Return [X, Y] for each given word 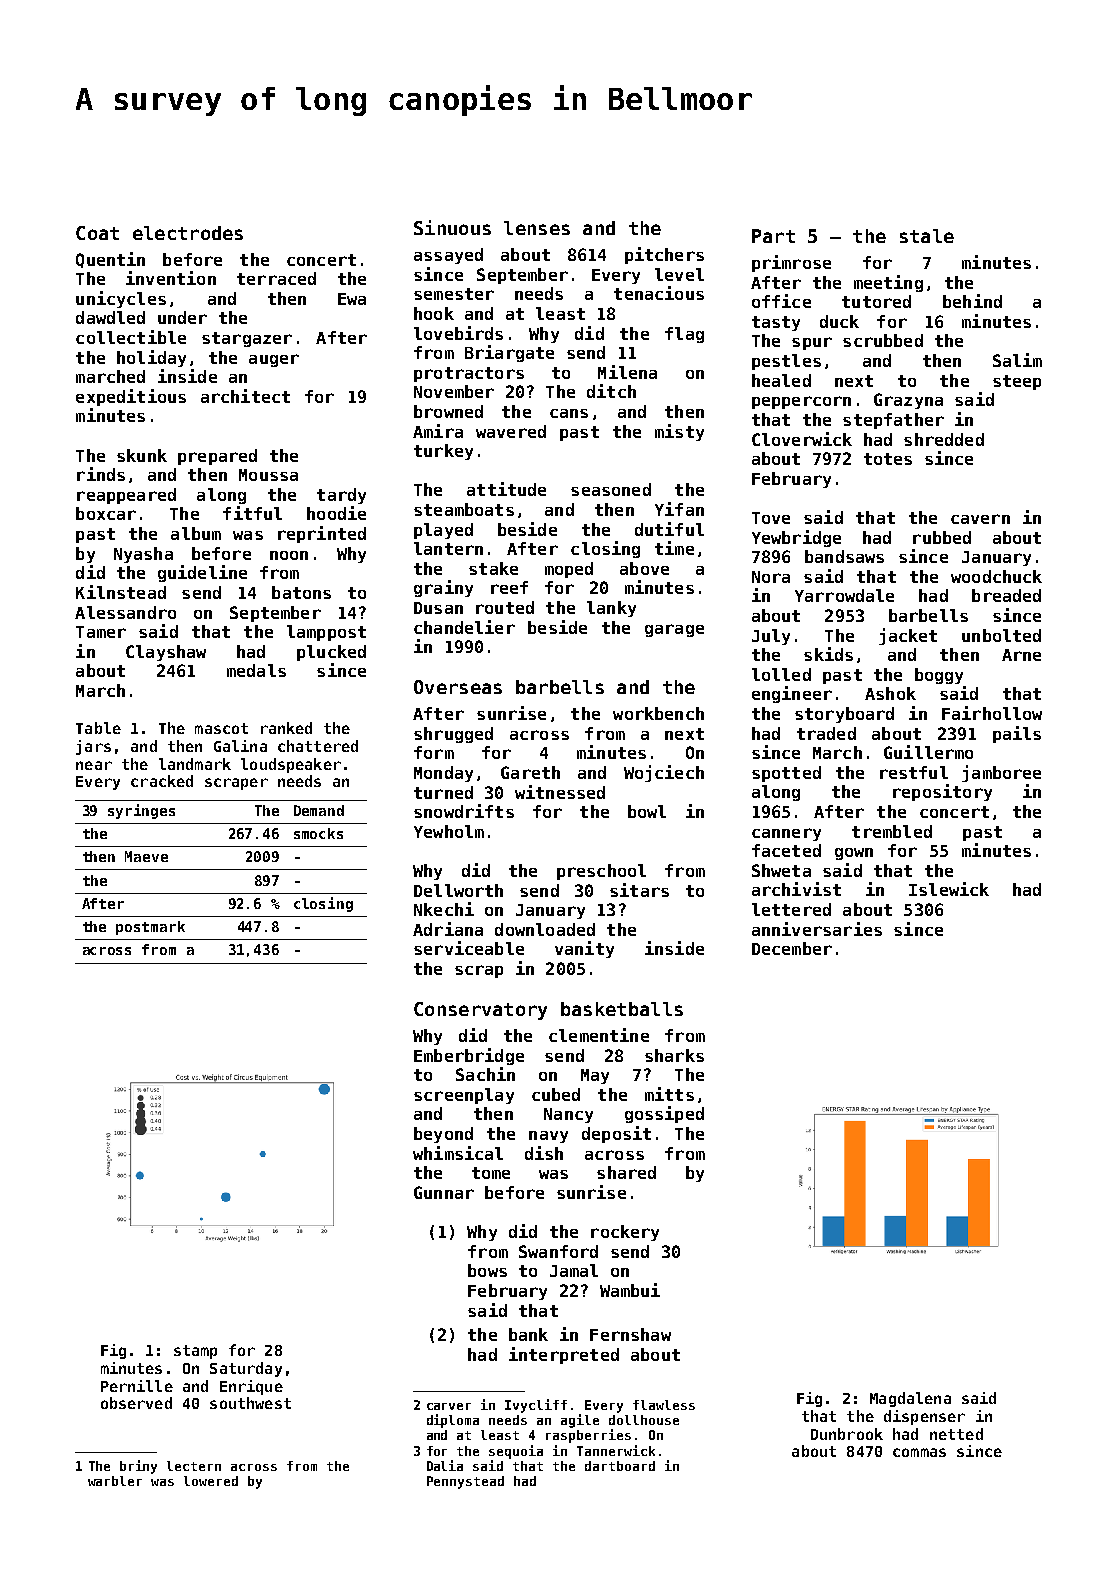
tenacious [659, 293]
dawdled [110, 317]
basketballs [622, 1009]
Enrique [251, 1387]
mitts [669, 1094]
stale [927, 236]
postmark [150, 928]
